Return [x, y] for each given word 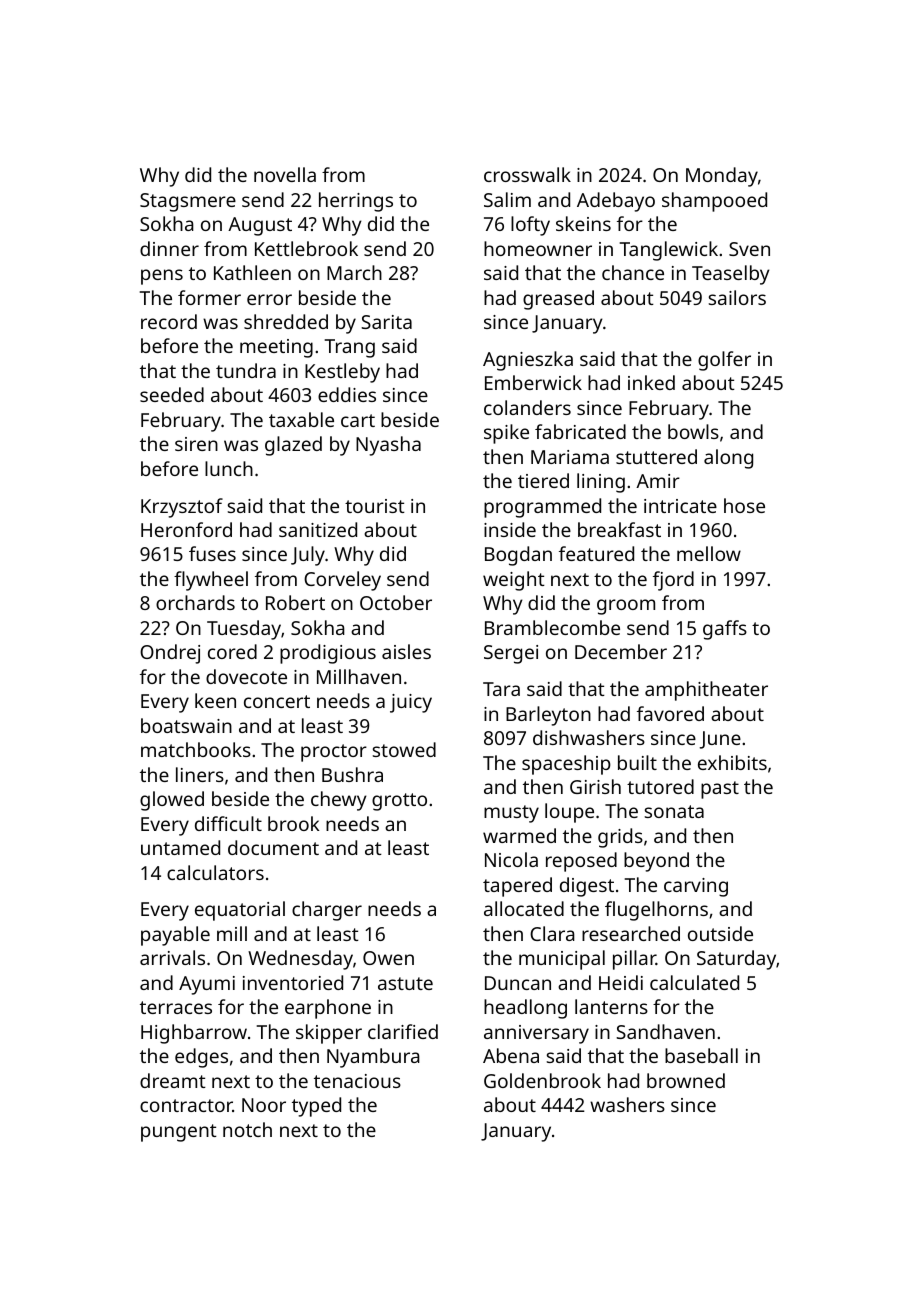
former [209, 297]
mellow [709, 553]
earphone [328, 1009]
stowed [404, 749]
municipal [562, 960]
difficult [228, 823]
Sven [749, 249]
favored [670, 713]
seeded [172, 394]
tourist [375, 506]
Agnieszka [528, 361]
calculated [694, 982]
